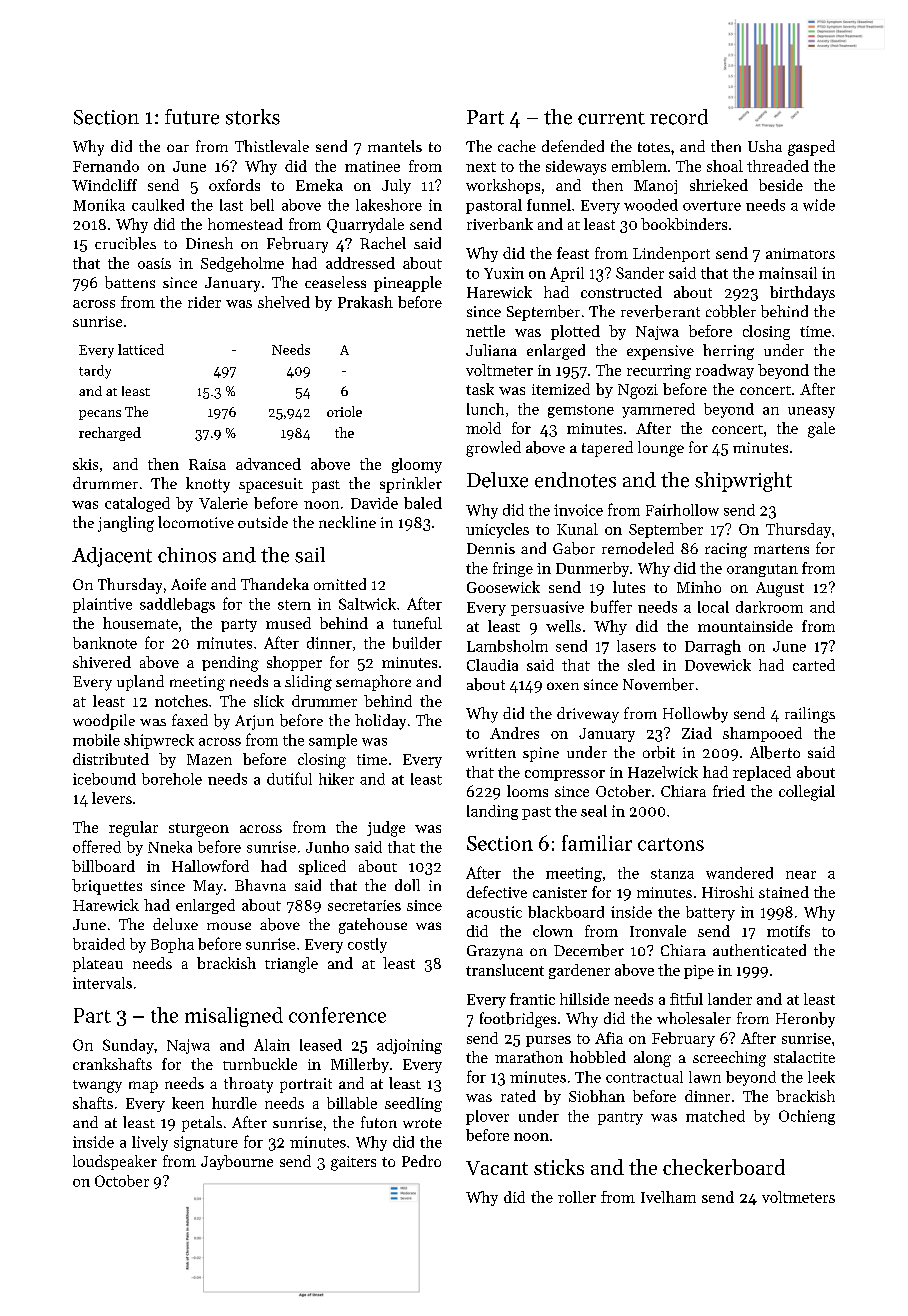 The height and width of the screenshot is (1316, 908). What do you see at coordinates (810, 715) in the screenshot?
I see `railings` at bounding box center [810, 715].
